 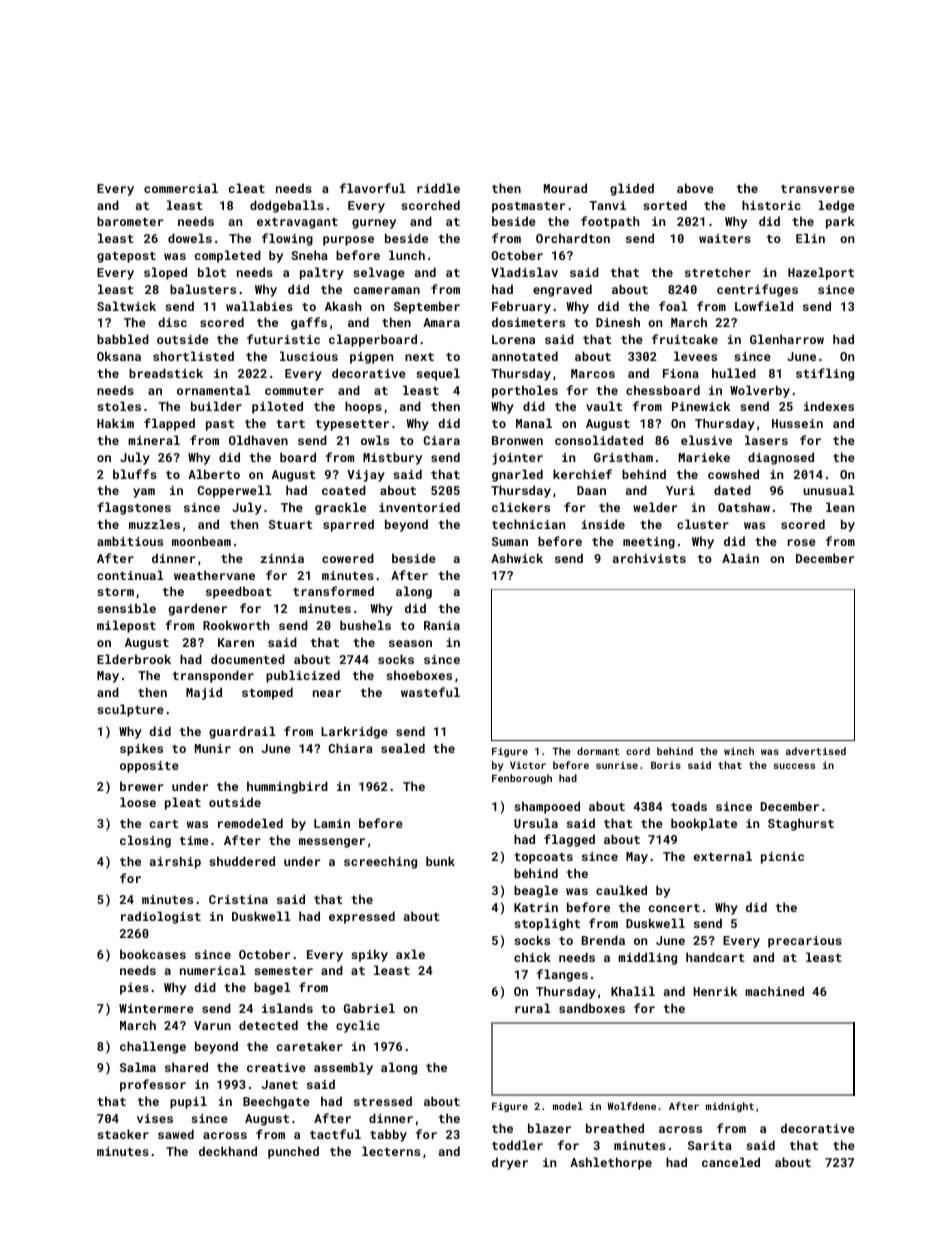 What do you see at coordinates (213, 748) in the document?
I see `Munir` at bounding box center [213, 748].
